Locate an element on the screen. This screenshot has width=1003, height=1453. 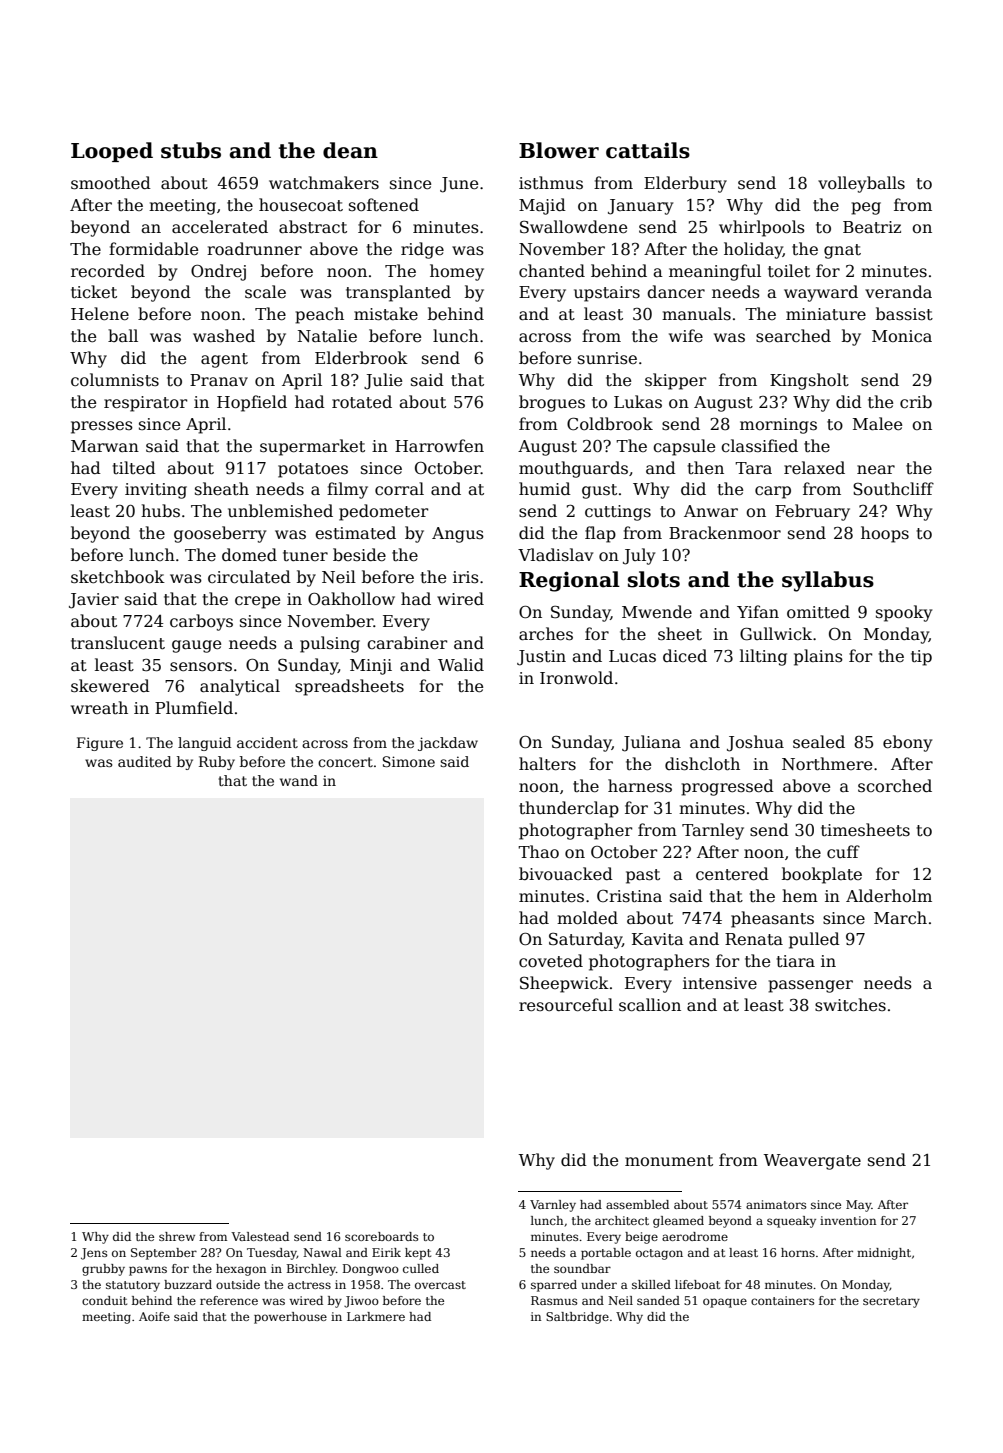
Blower is located at coordinates (559, 150).
